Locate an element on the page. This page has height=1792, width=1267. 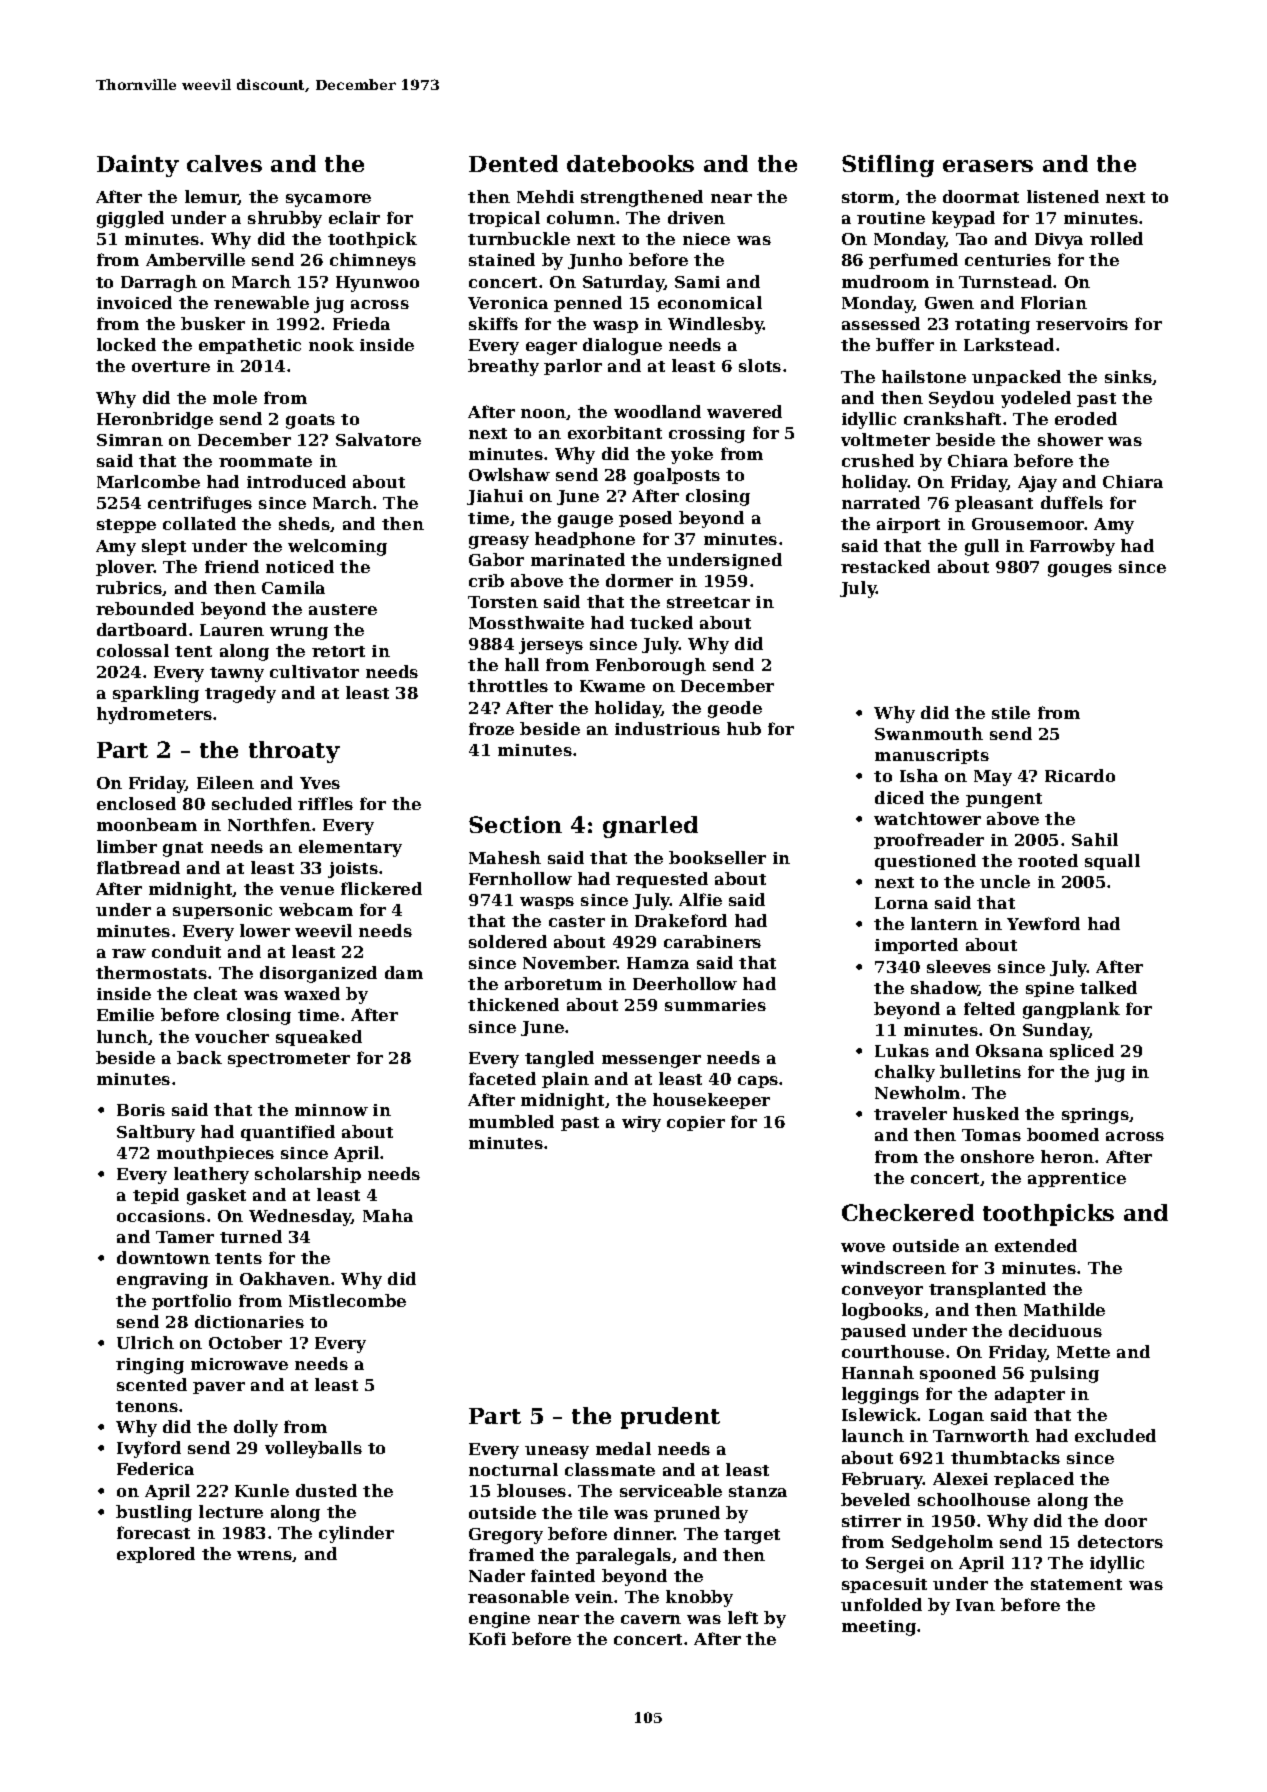
datebooks is located at coordinates (630, 163).
